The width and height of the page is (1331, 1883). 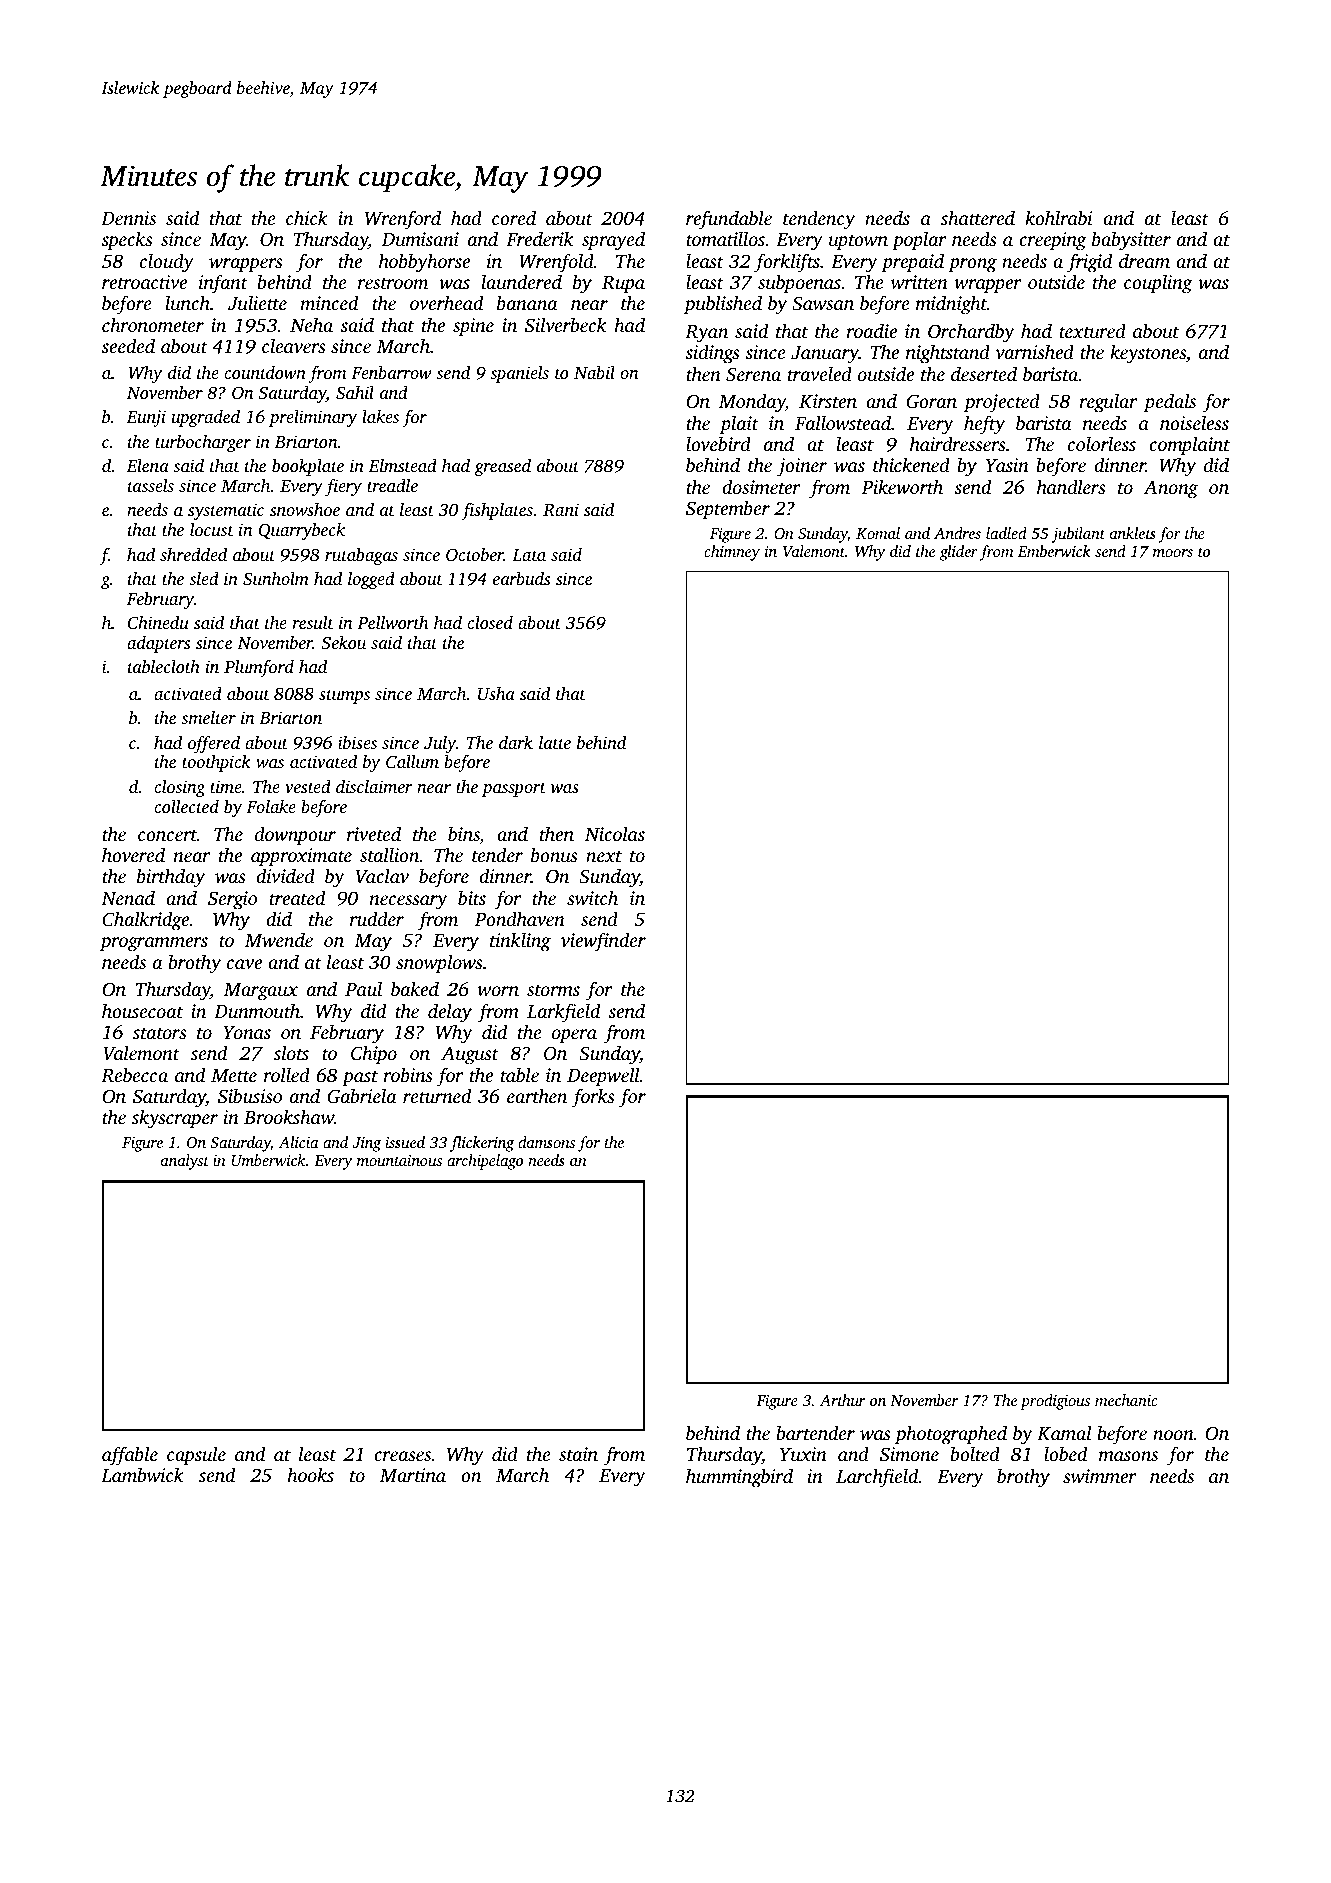 What do you see at coordinates (546, 1142) in the page?
I see `damsons` at bounding box center [546, 1142].
